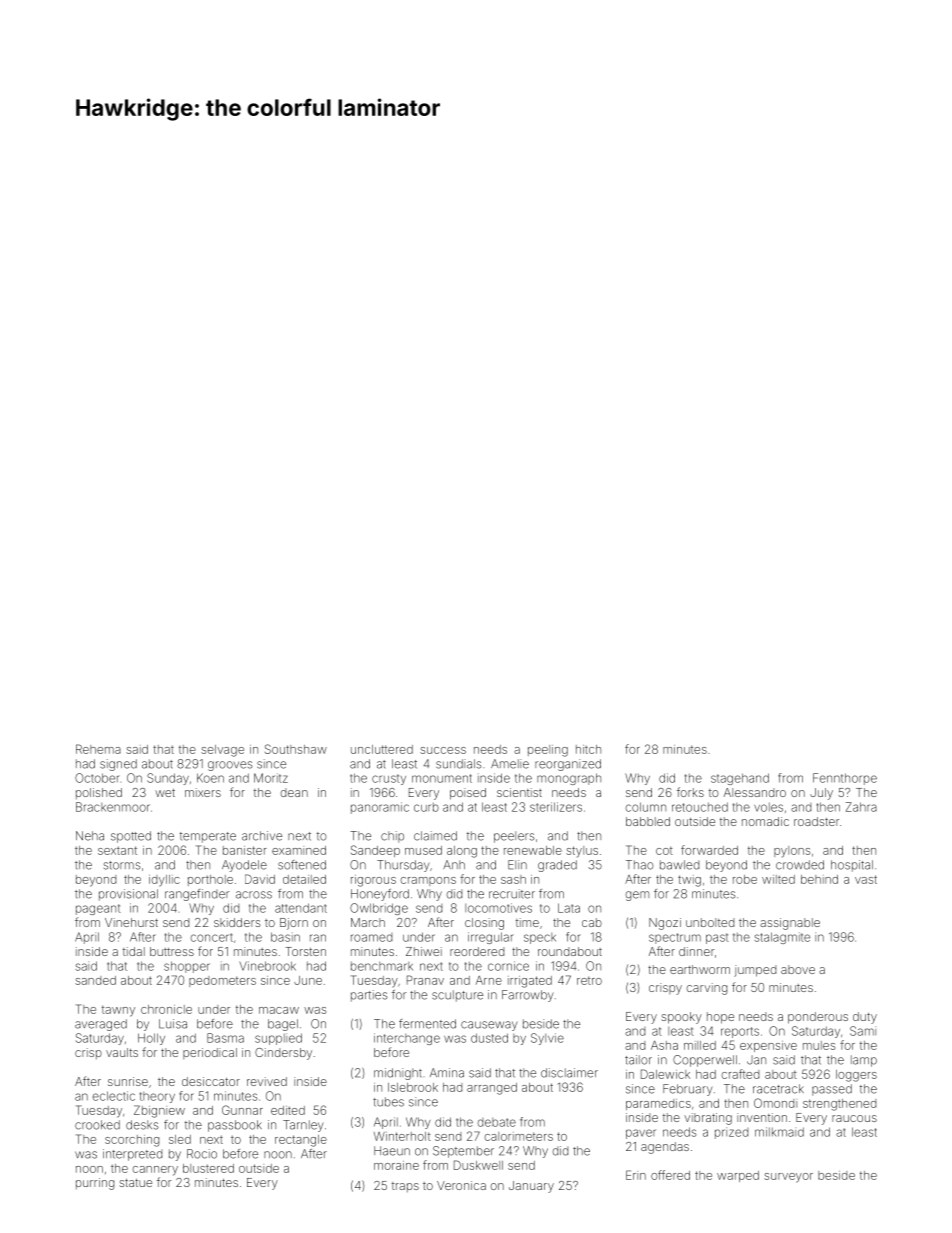 Image resolution: width=952 pixels, height=1233 pixels. Describe the element at coordinates (854, 1118) in the screenshot. I see `raucous` at that location.
